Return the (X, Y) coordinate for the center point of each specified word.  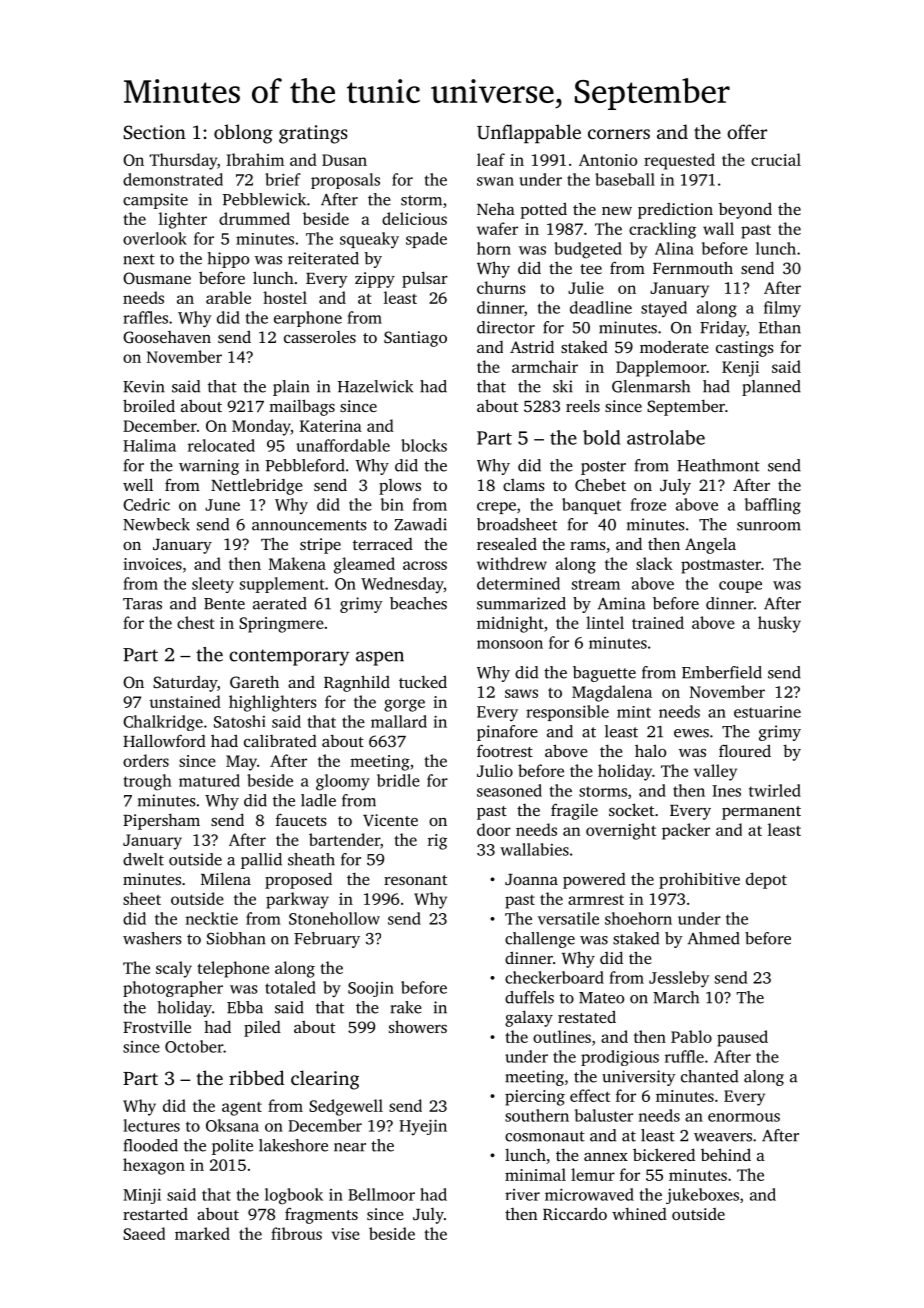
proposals (345, 181)
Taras (142, 604)
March (676, 997)
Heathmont (718, 465)
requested (679, 161)
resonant (415, 880)
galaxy (529, 1018)
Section (155, 132)
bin (392, 504)
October (194, 1046)
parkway (297, 900)
